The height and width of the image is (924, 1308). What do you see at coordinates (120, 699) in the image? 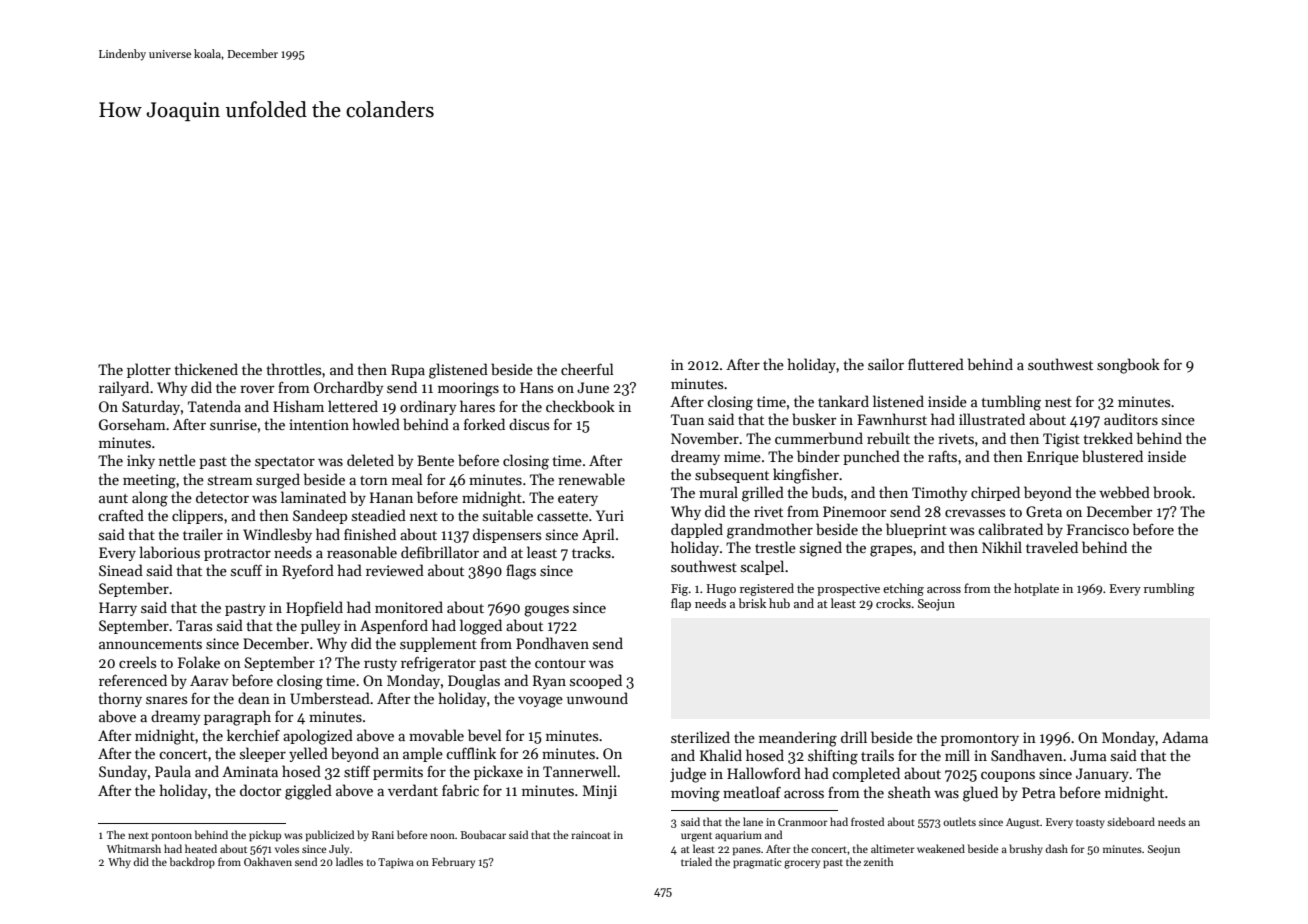
I see `thorny` at bounding box center [120, 699].
